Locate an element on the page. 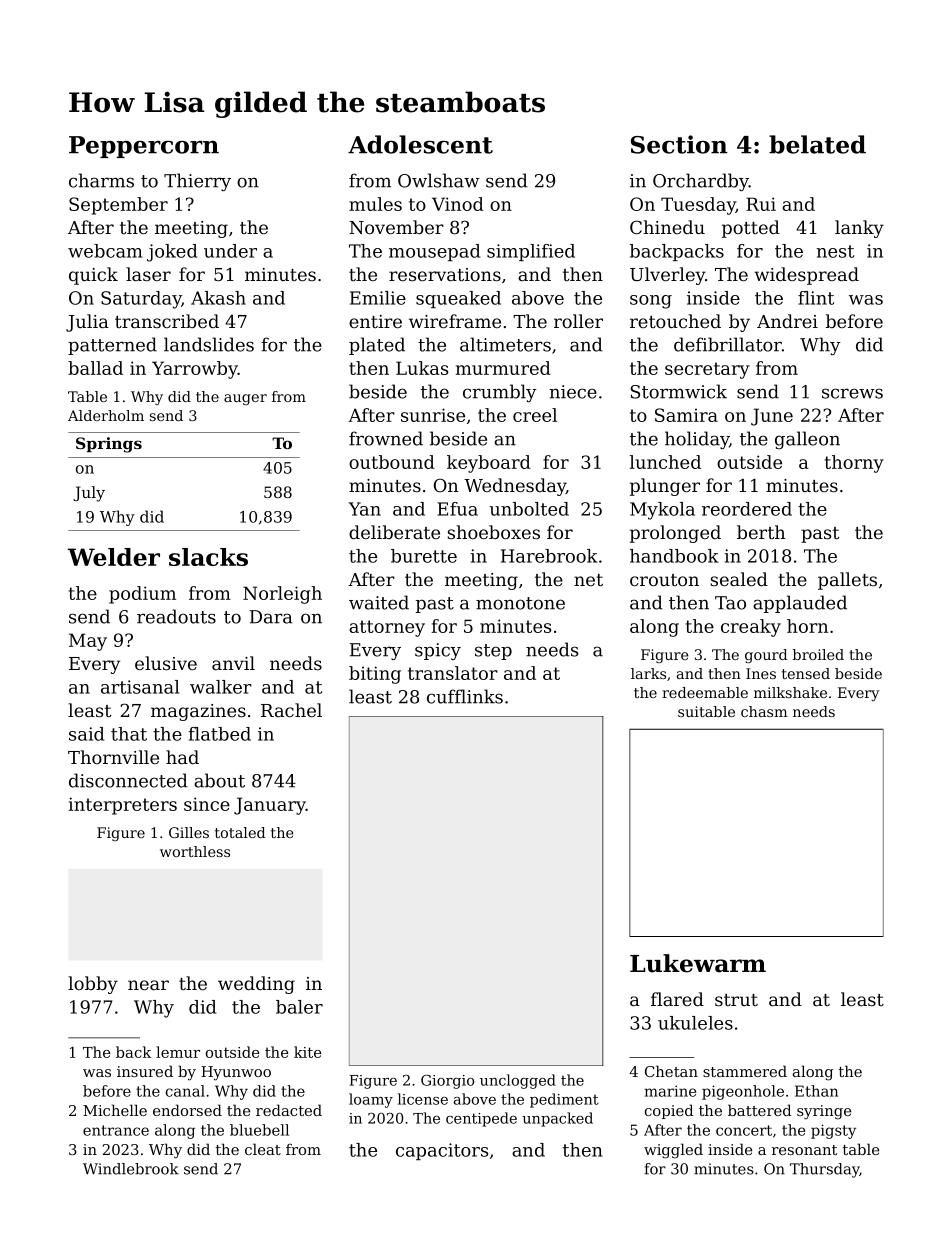  defibrillator is located at coordinates (728, 344).
